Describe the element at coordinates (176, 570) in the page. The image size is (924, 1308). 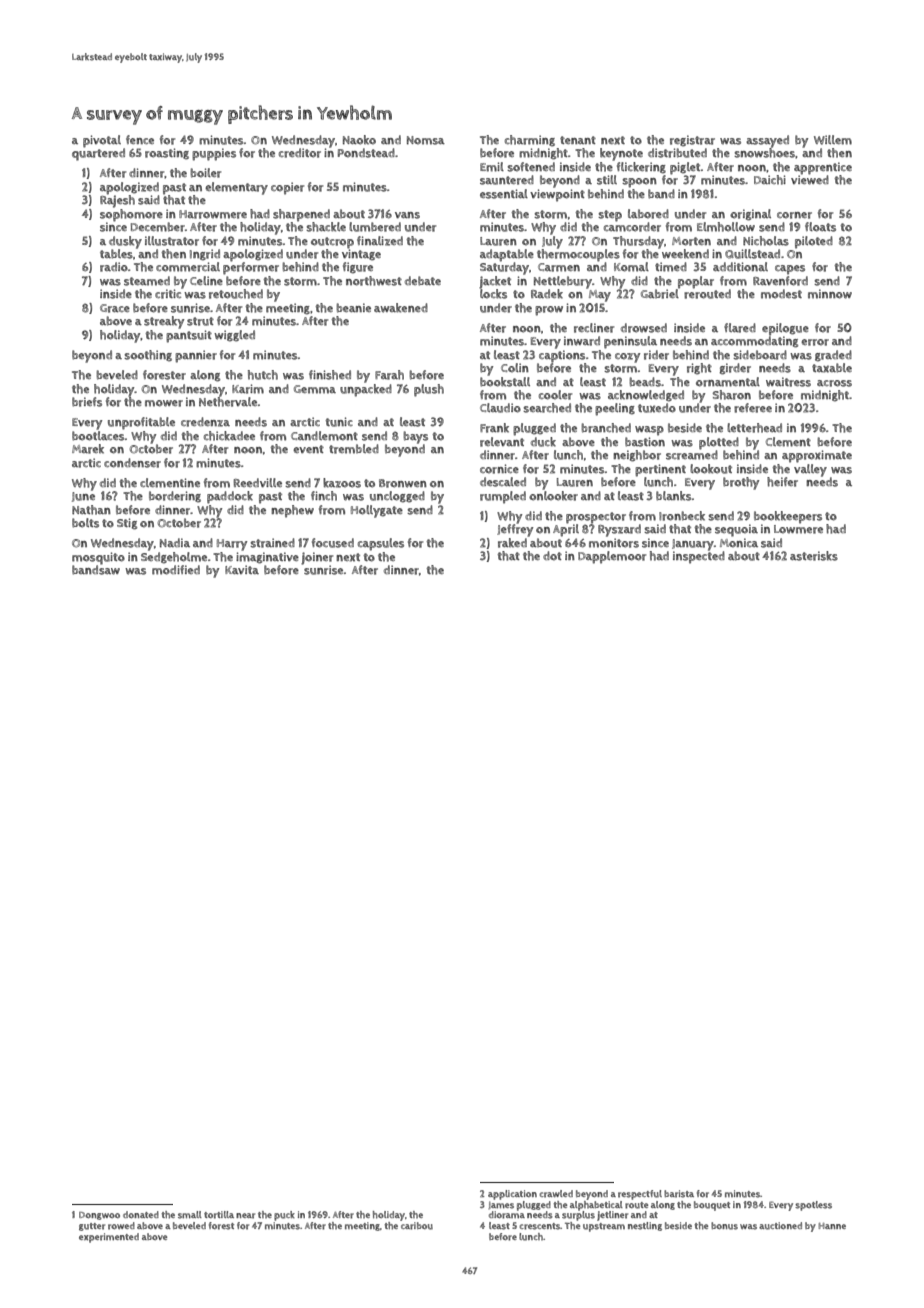
I see `modified` at that location.
